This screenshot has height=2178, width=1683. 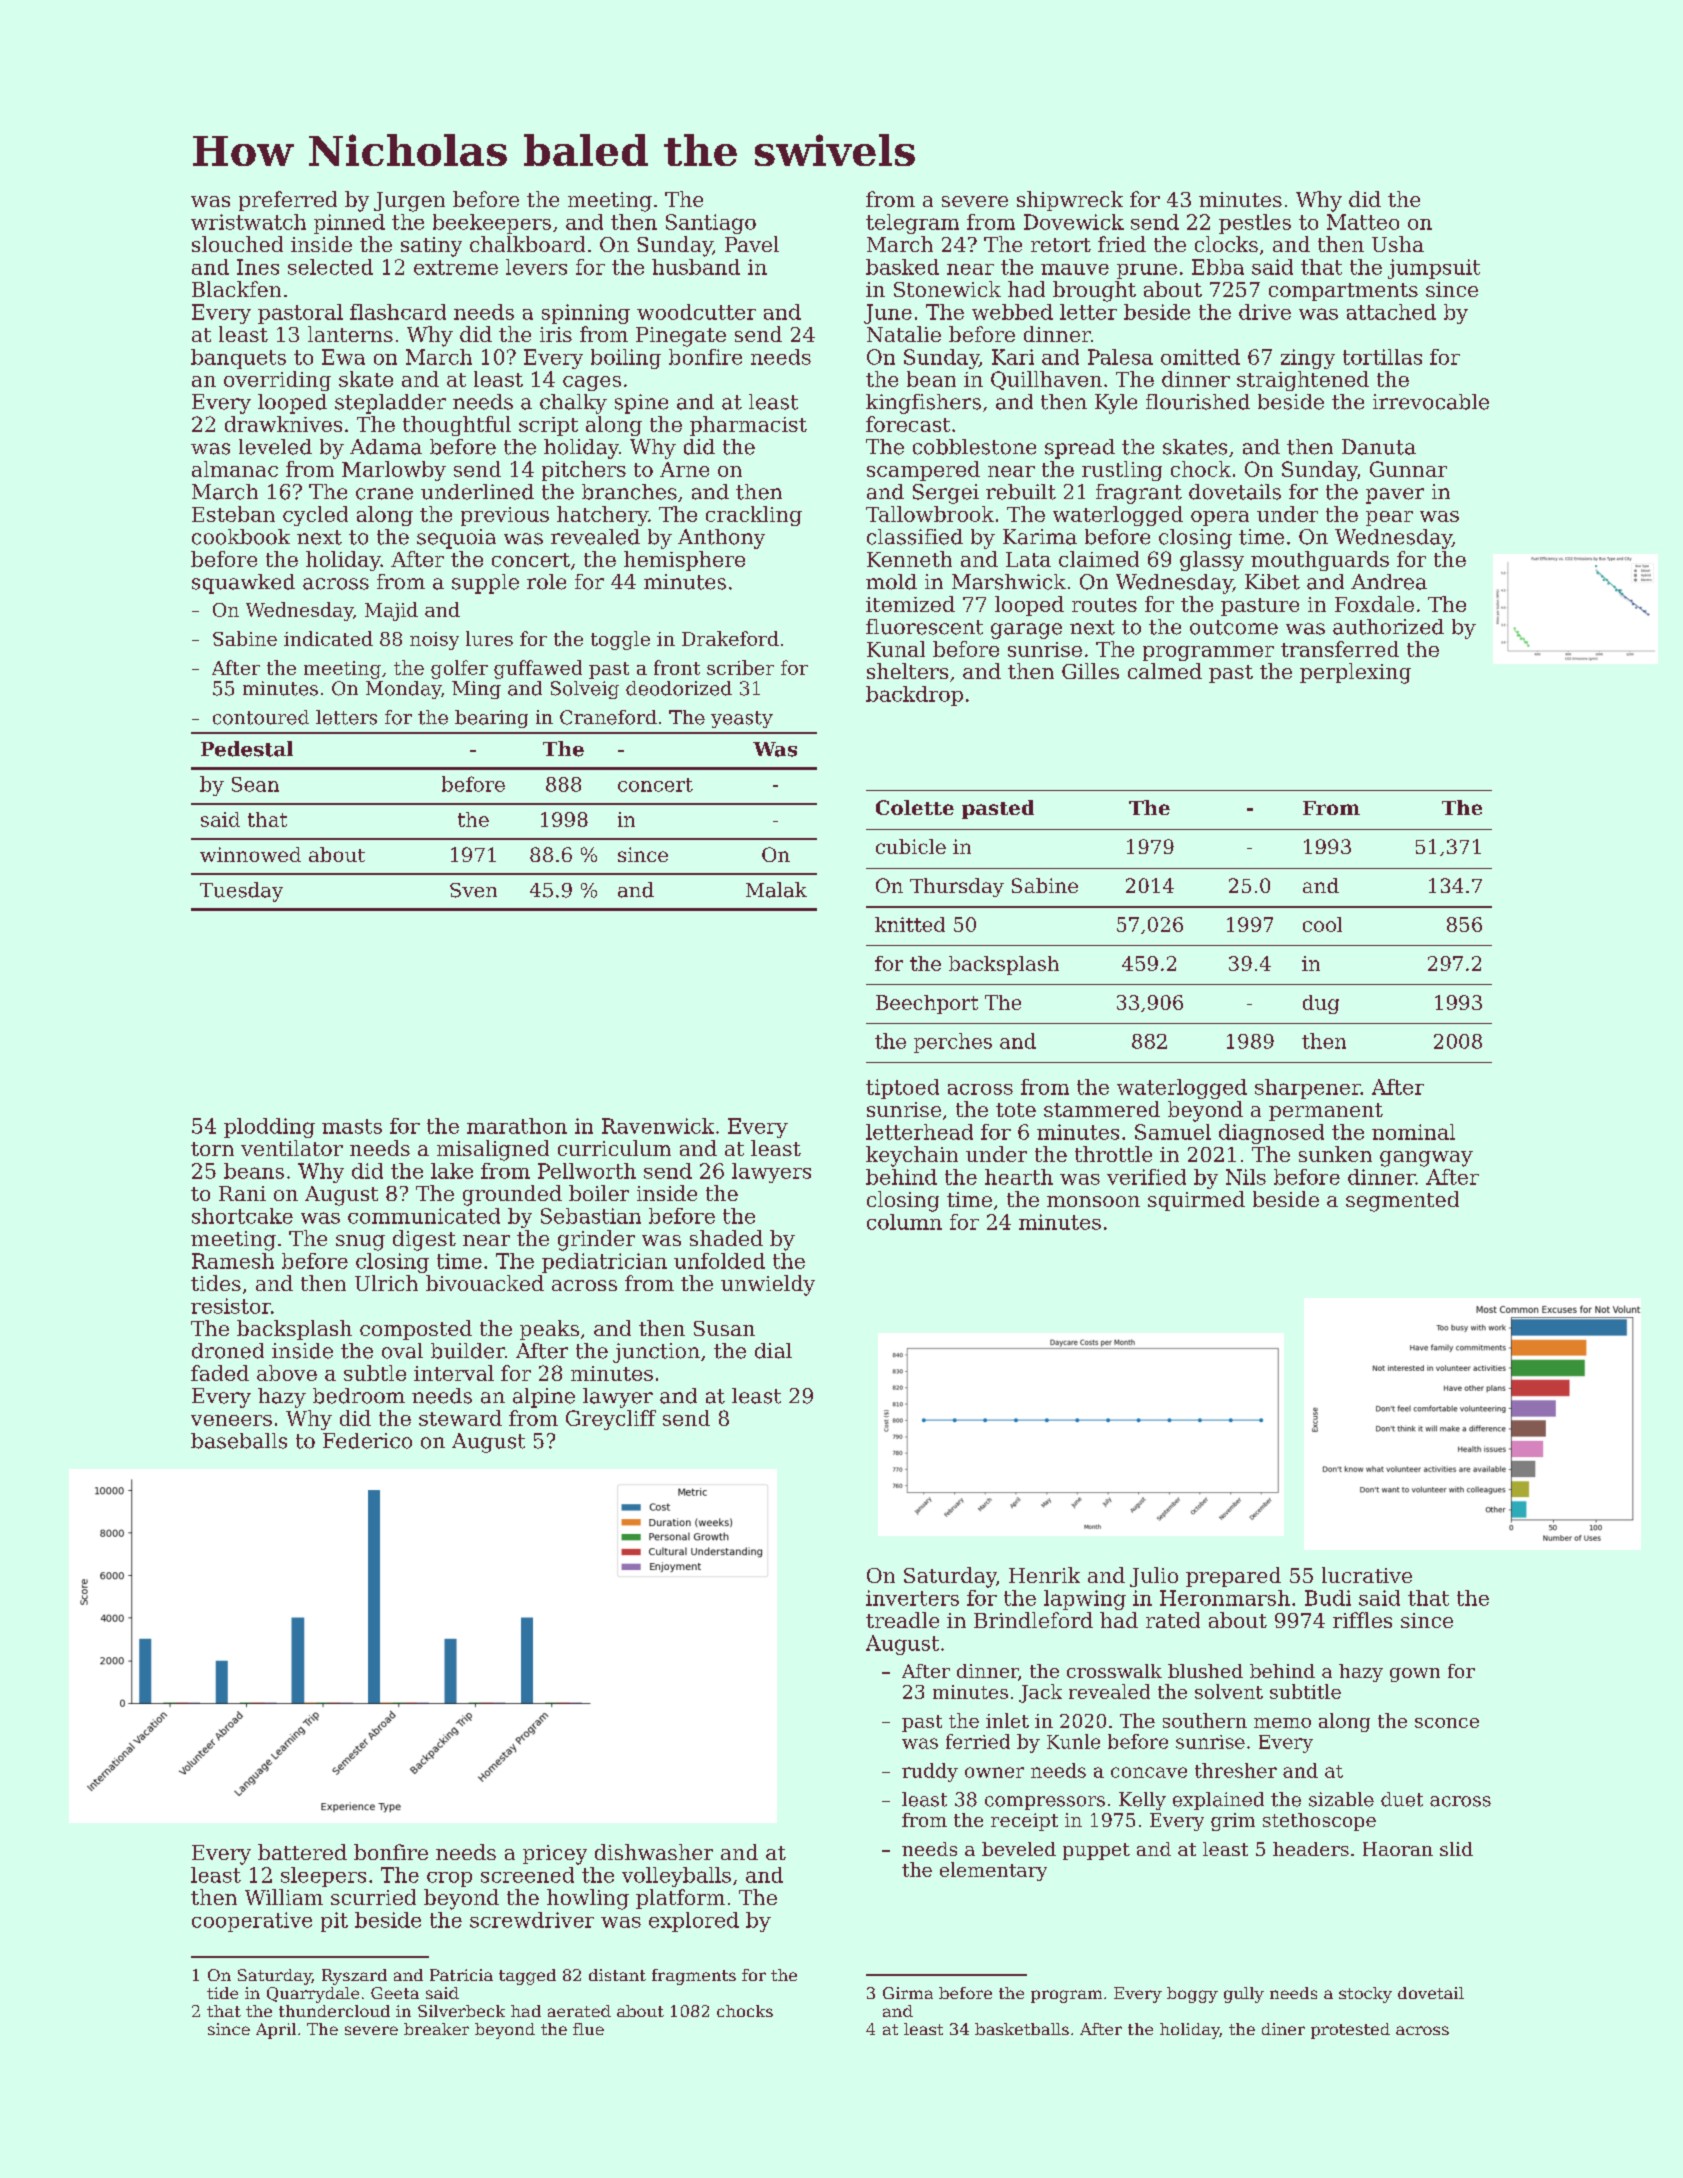 I want to click on satiny, so click(x=431, y=247).
